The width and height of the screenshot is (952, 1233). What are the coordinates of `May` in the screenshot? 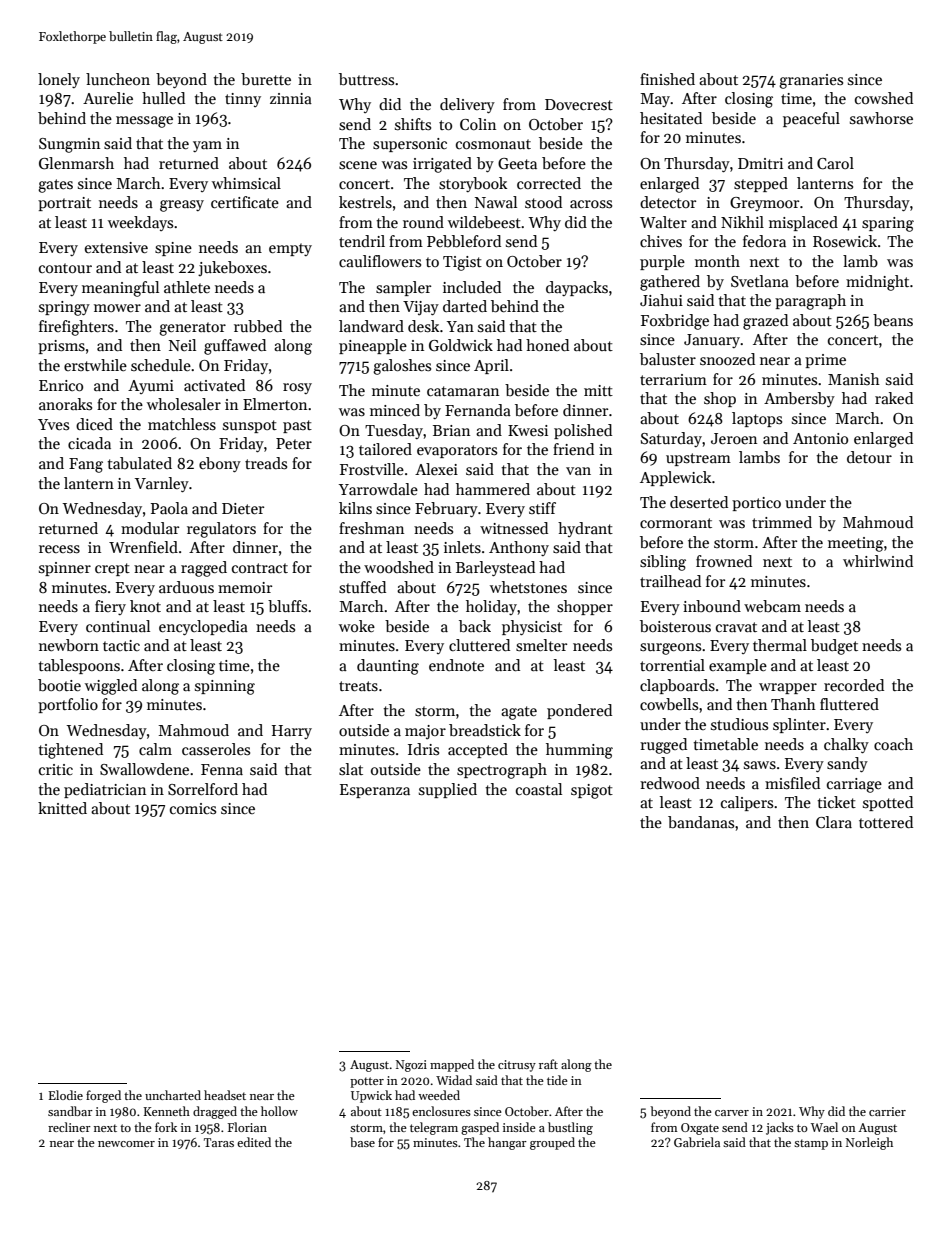 It's located at (655, 100).
